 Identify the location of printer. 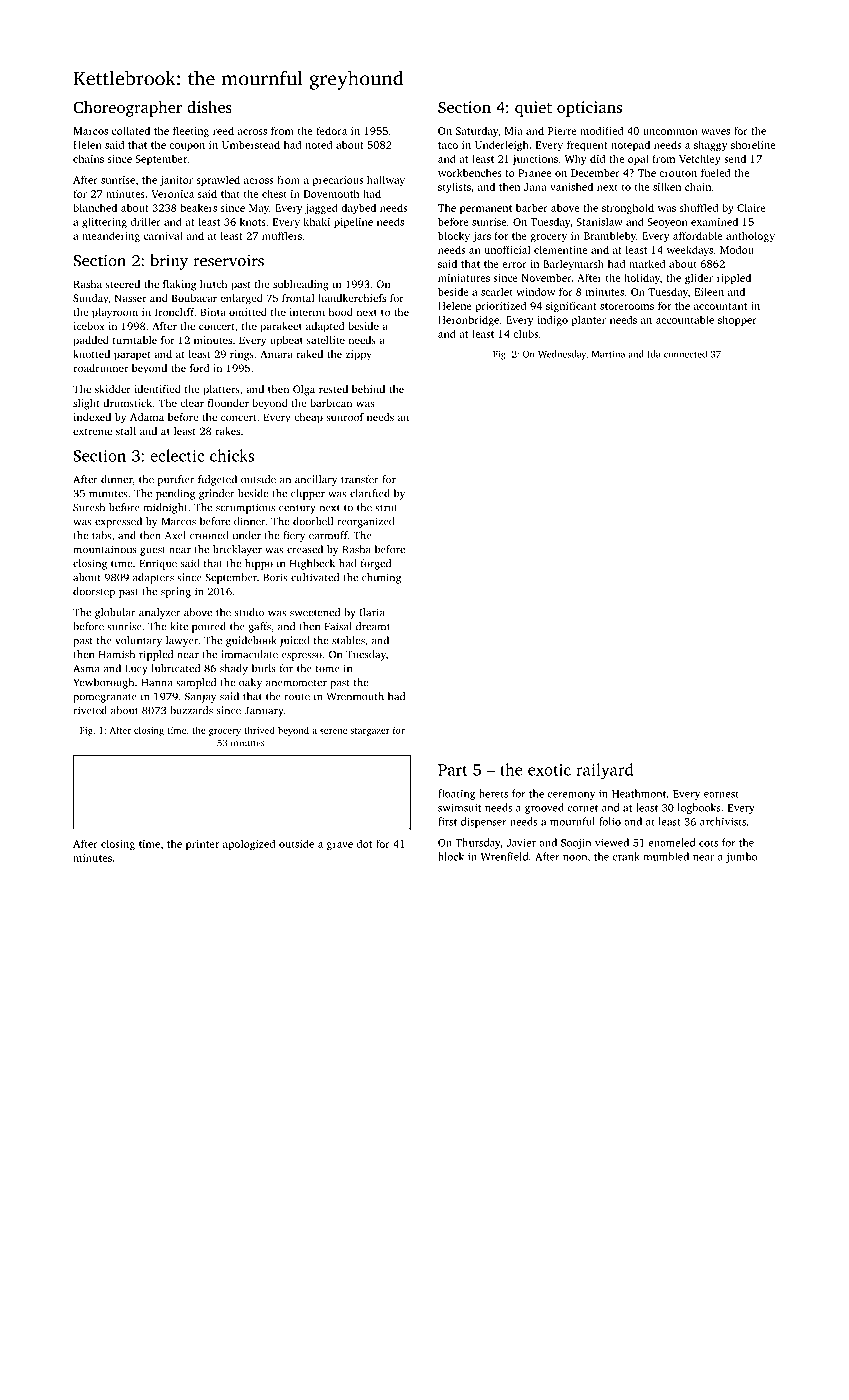
(202, 845).
